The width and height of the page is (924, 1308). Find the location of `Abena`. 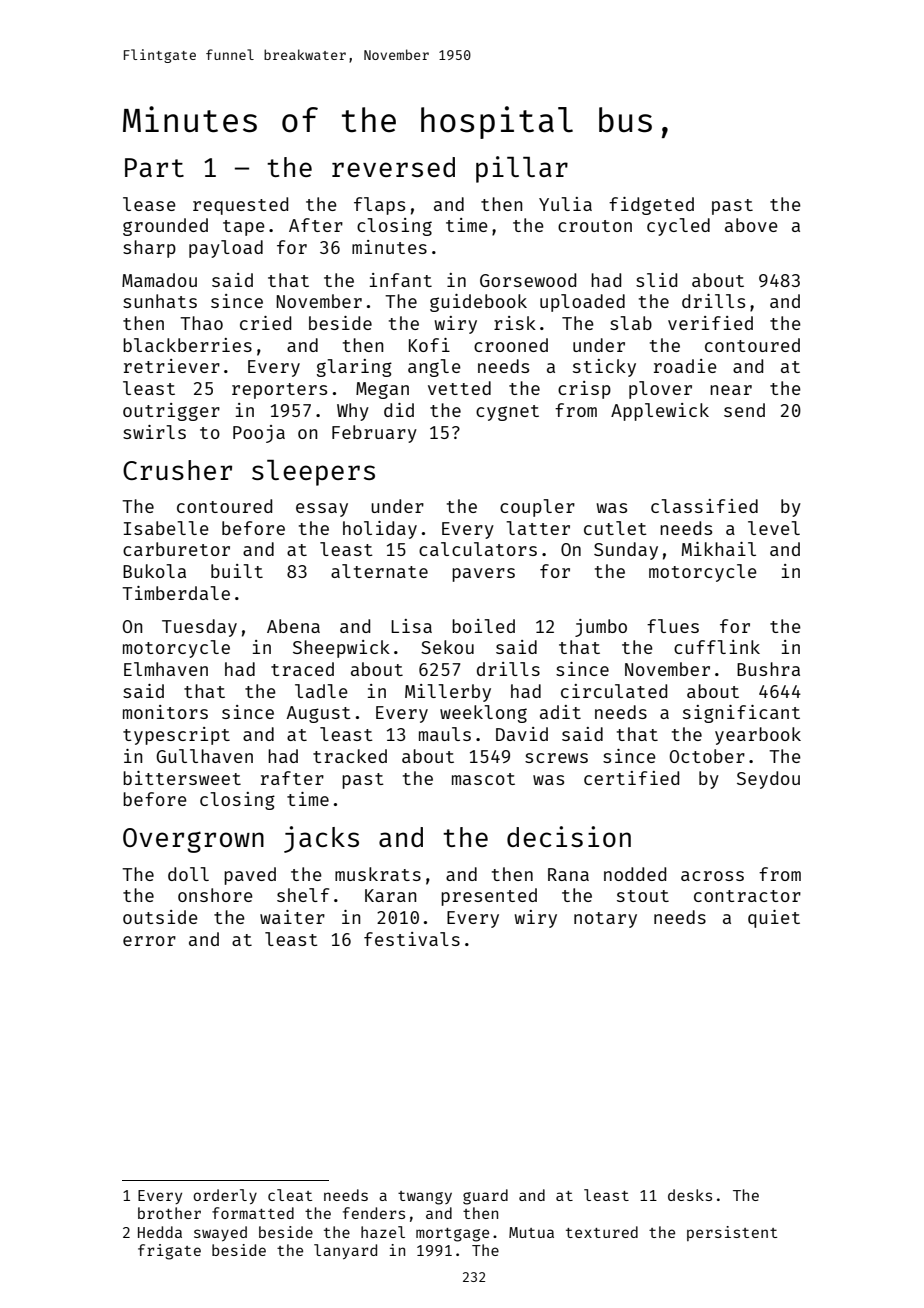

Abena is located at coordinates (293, 626).
